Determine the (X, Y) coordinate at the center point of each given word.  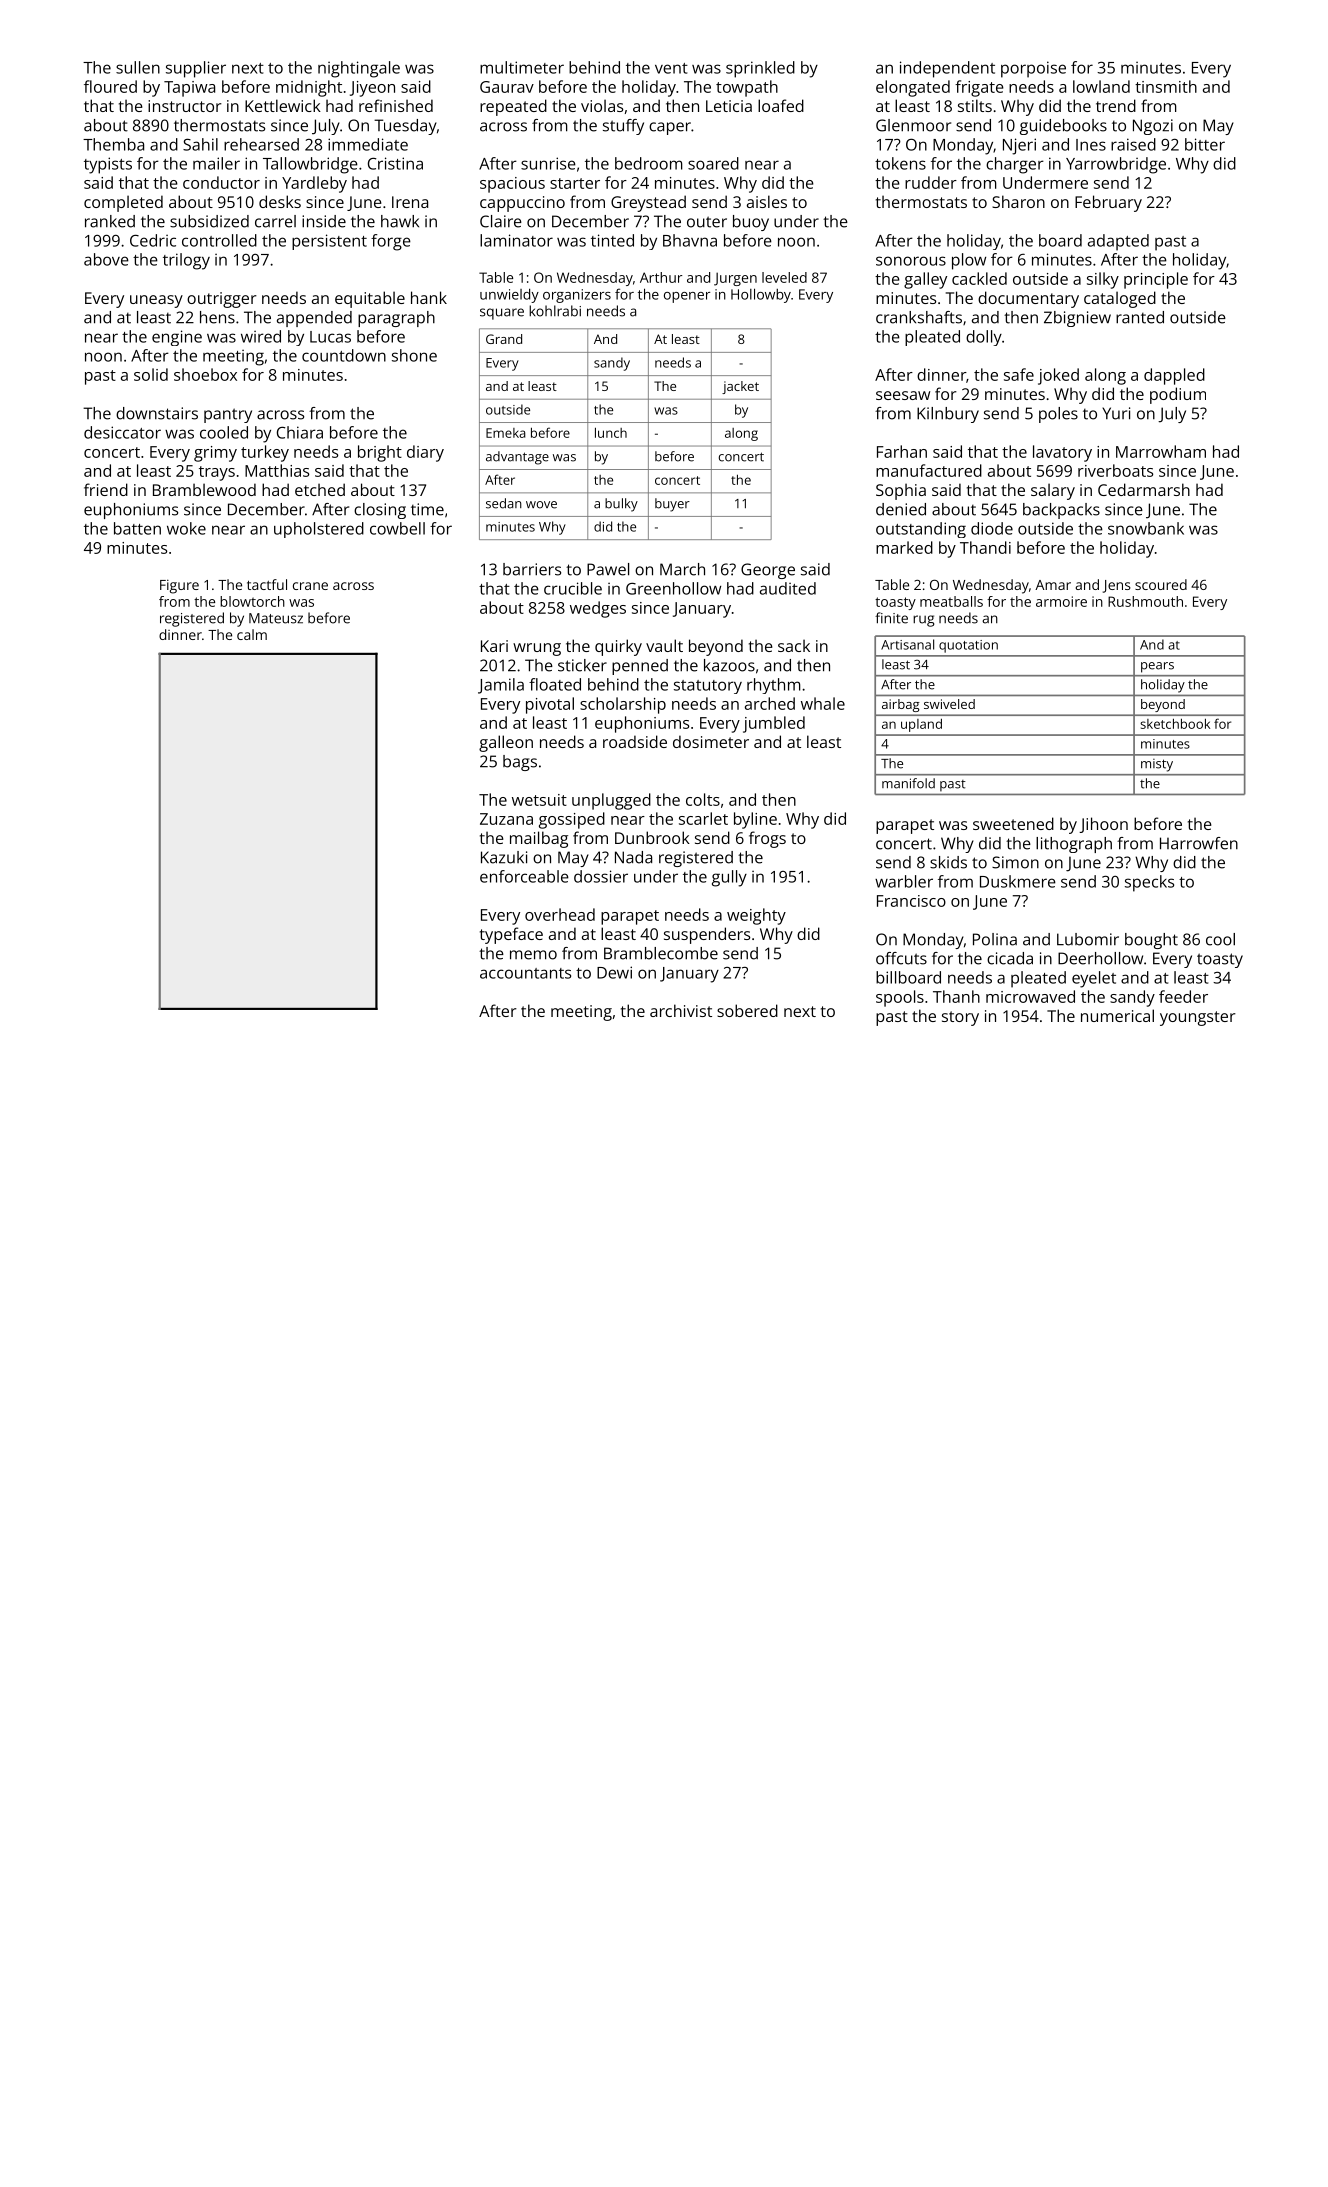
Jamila (501, 686)
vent (671, 68)
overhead (560, 914)
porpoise (1033, 69)
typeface (511, 935)
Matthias (277, 470)
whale (823, 703)
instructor (185, 106)
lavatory (1062, 453)
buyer (672, 505)
